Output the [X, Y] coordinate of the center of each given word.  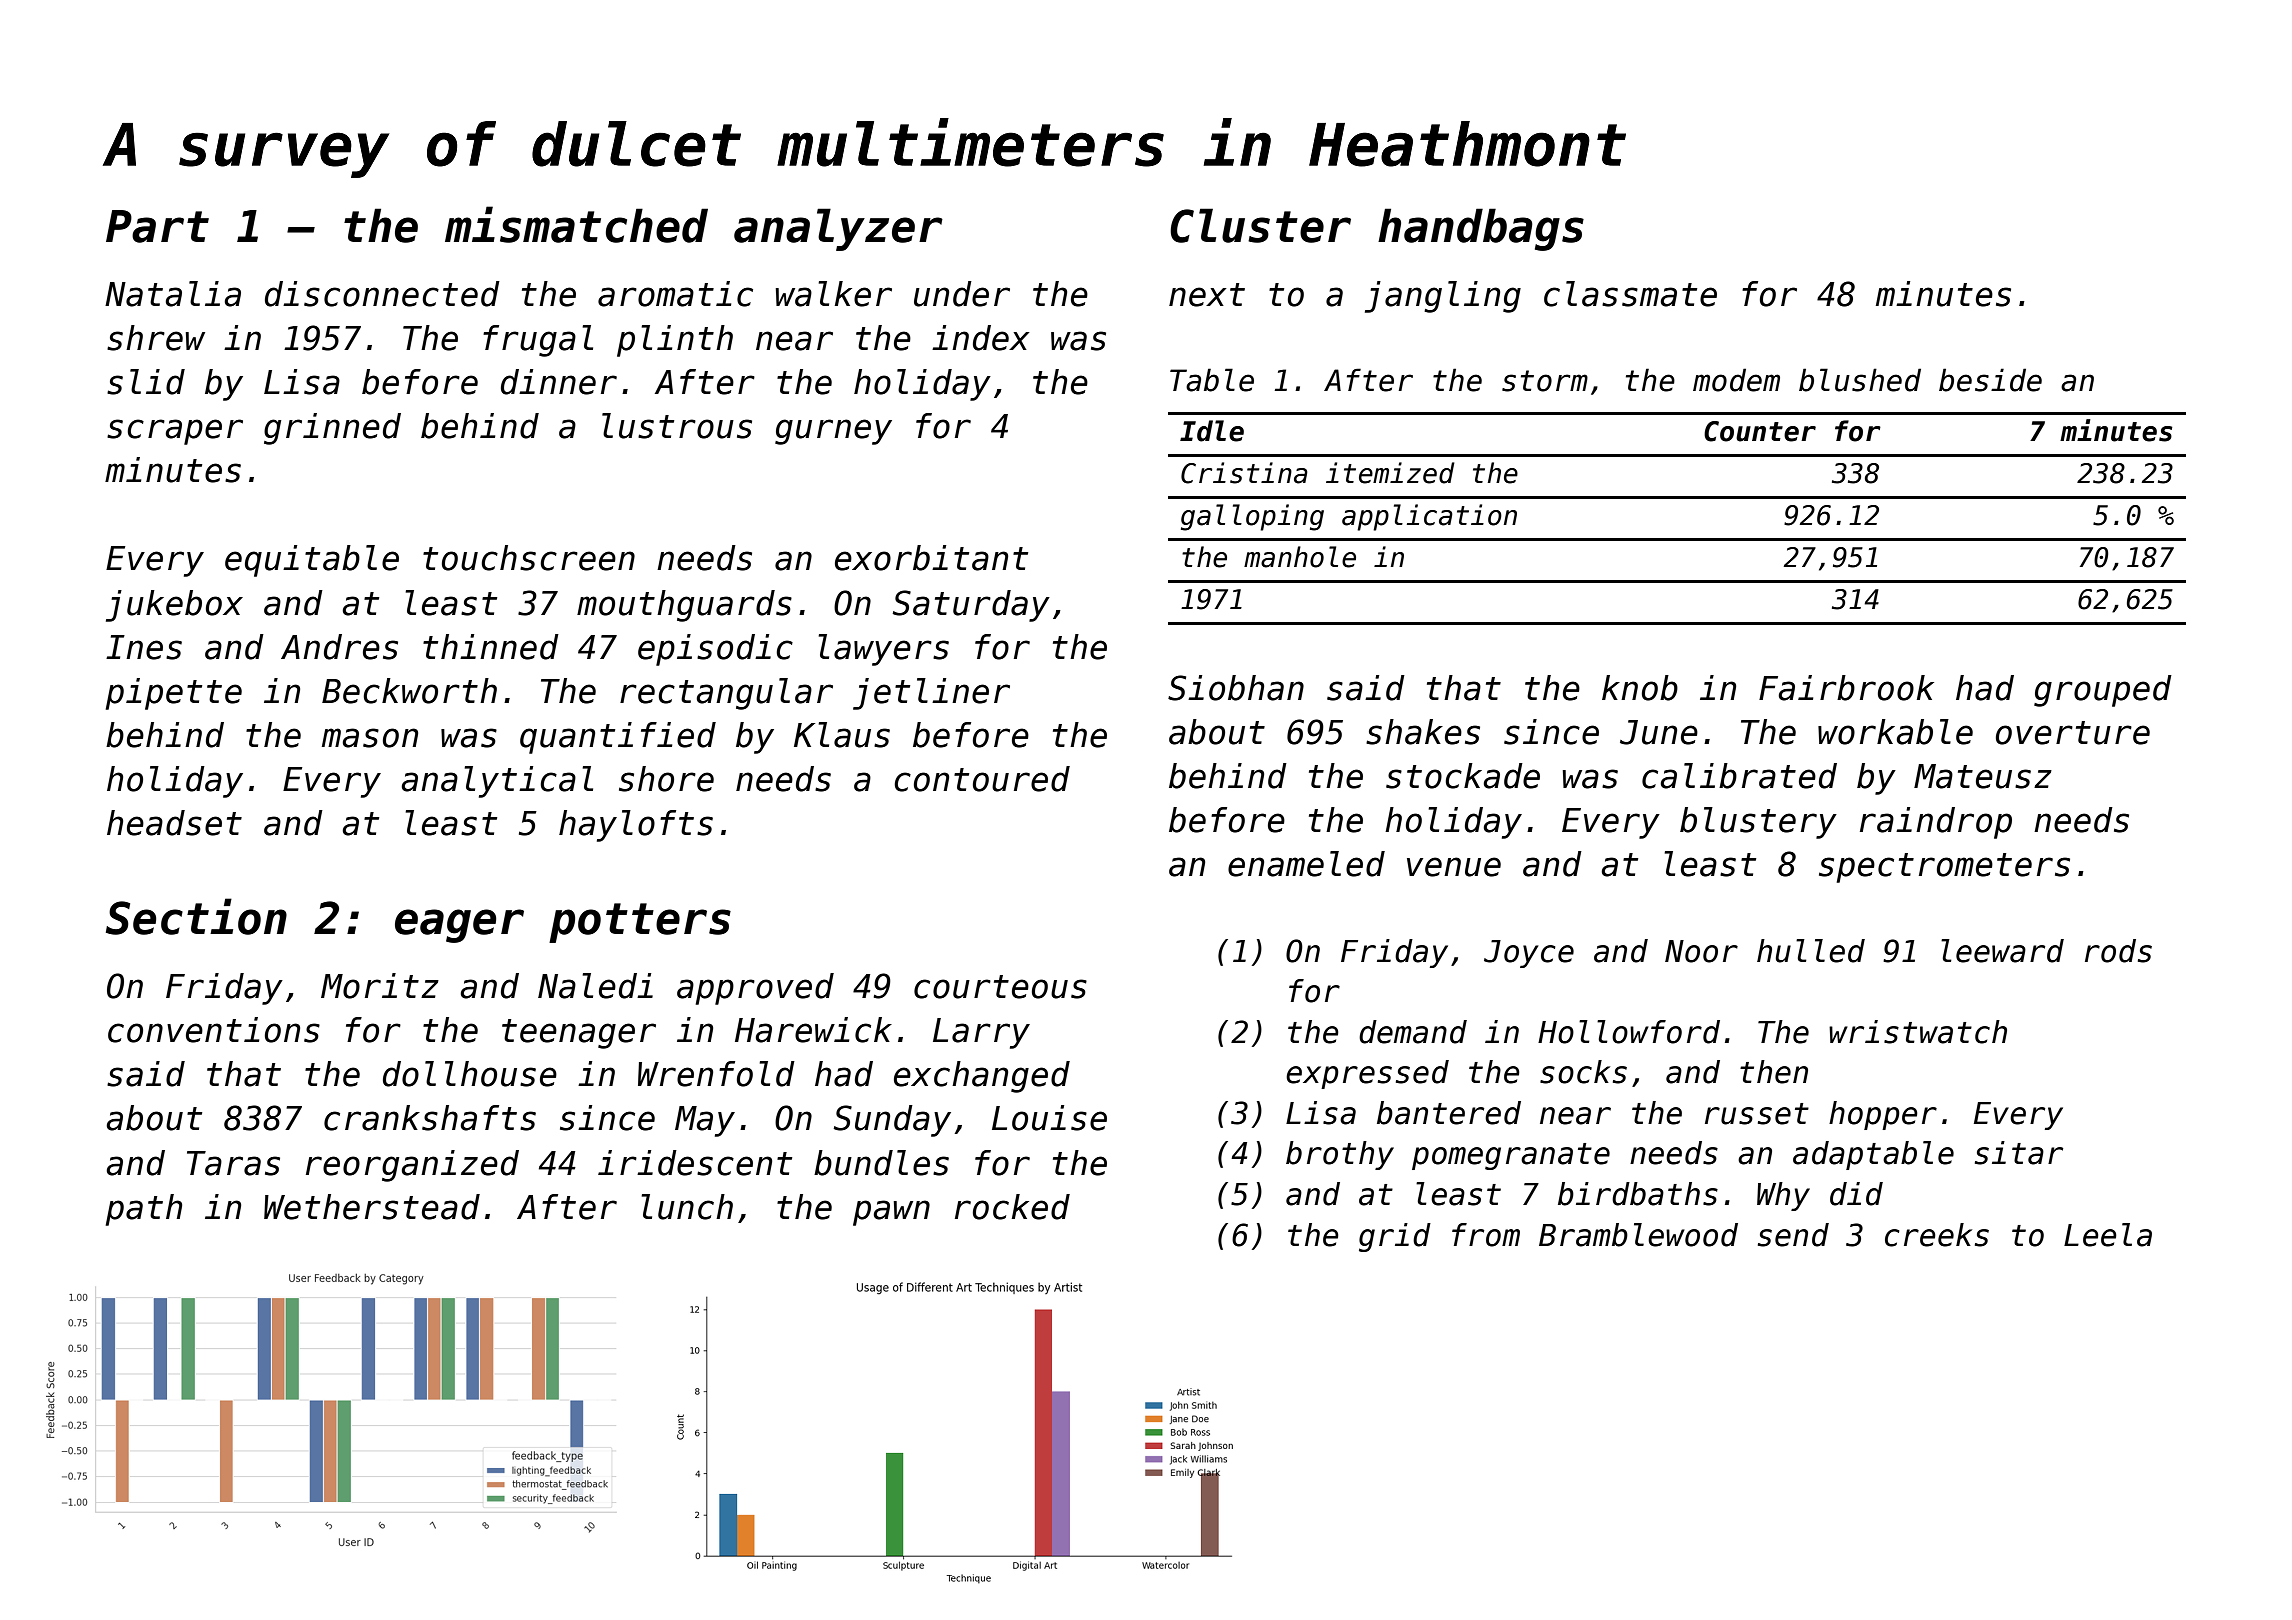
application [1429, 517]
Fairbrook [1846, 688]
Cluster [1260, 225]
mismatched [576, 224]
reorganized [412, 1166]
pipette [174, 694]
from [1486, 1235]
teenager [579, 1034]
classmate [1630, 294]
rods [2118, 951]
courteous [1000, 987]
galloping [1252, 517]
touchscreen [529, 558]
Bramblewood [1638, 1235]
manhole [1300, 557]
